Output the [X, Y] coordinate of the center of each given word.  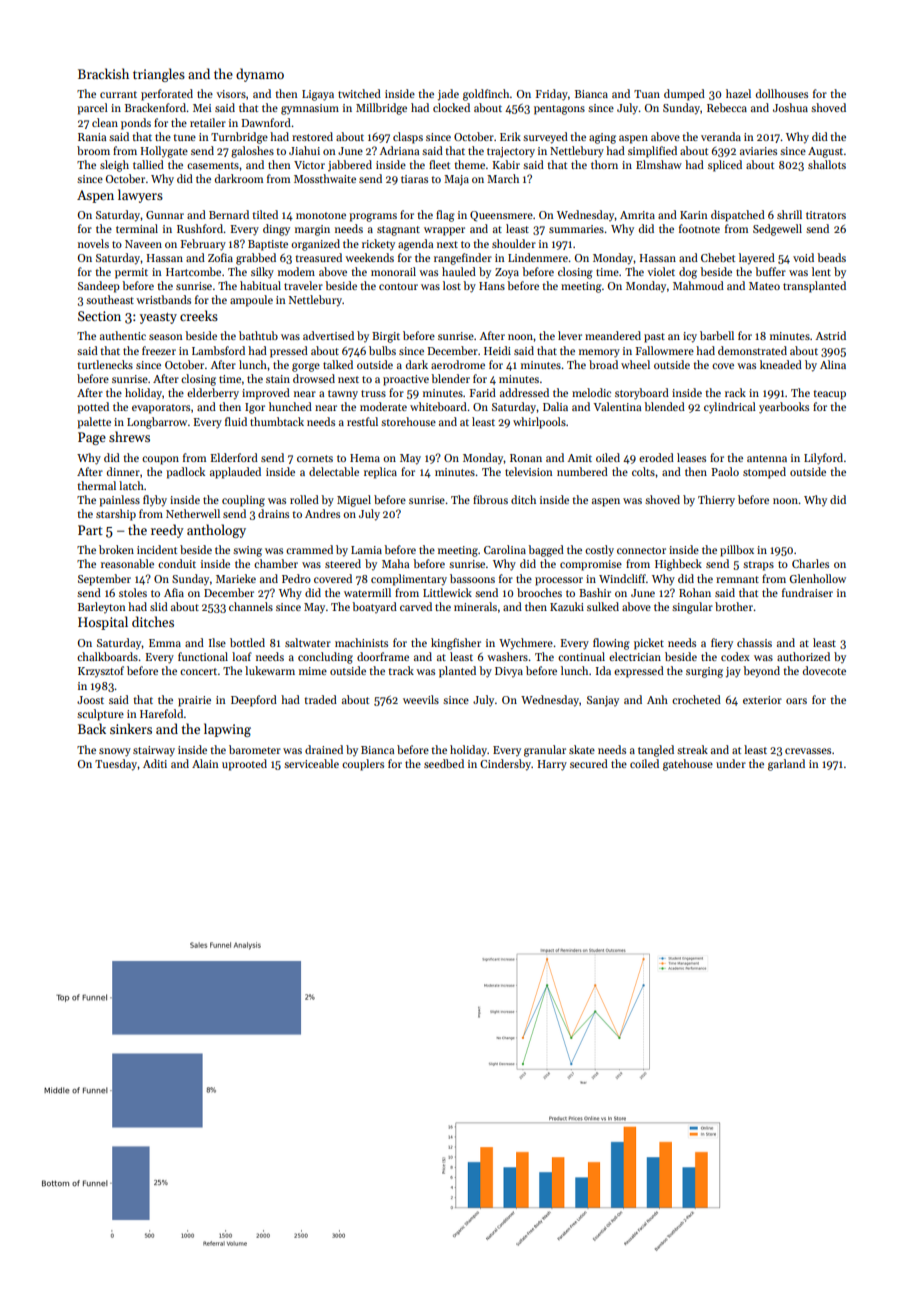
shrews [129, 436]
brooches [539, 592]
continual [581, 656]
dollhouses [782, 93]
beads [831, 257]
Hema [365, 458]
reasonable [127, 563]
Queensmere [501, 216]
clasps [408, 138]
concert [198, 671]
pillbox [737, 551]
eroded [656, 457]
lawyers [140, 196]
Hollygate [164, 152]
